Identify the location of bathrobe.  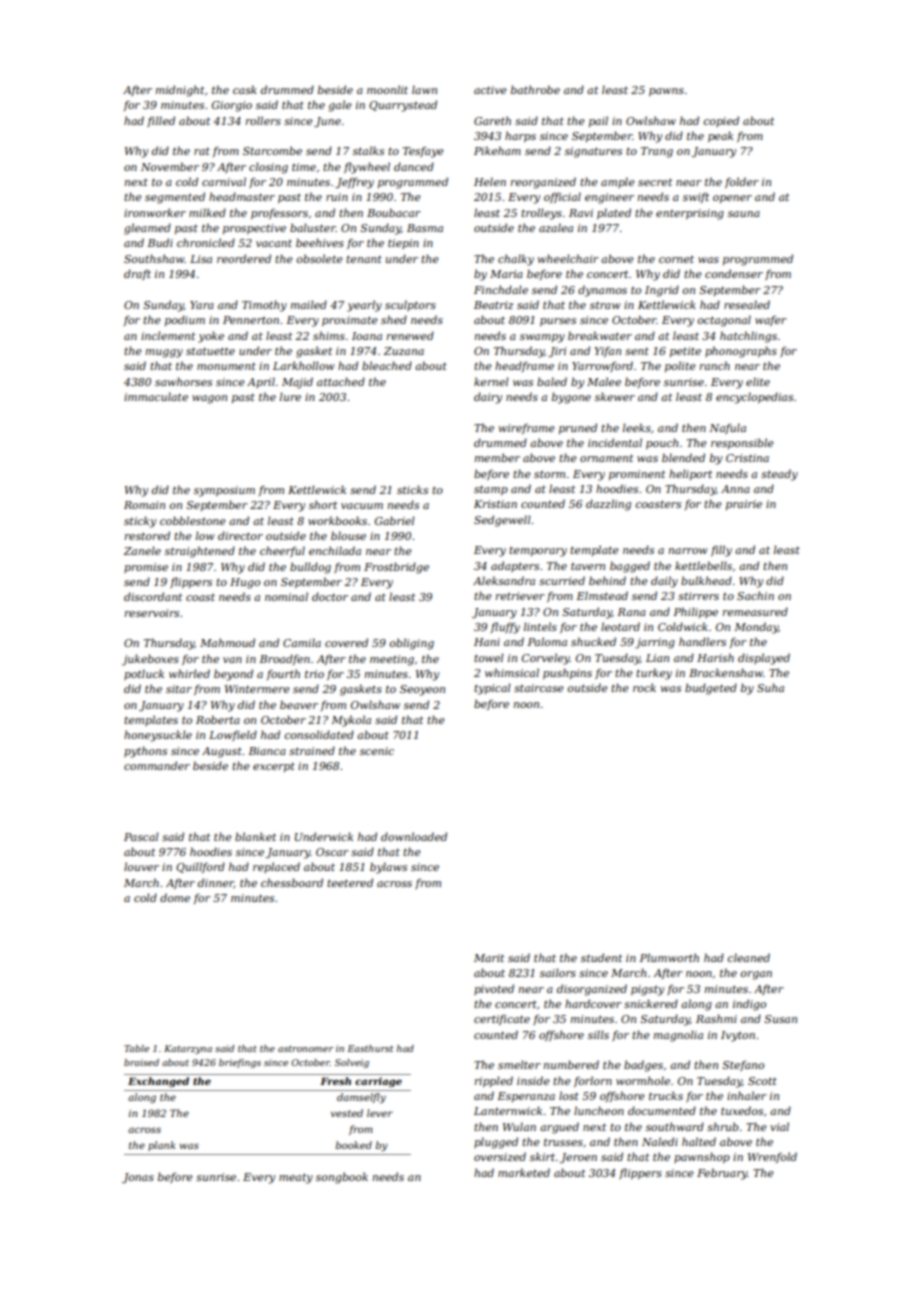
(535, 89).
